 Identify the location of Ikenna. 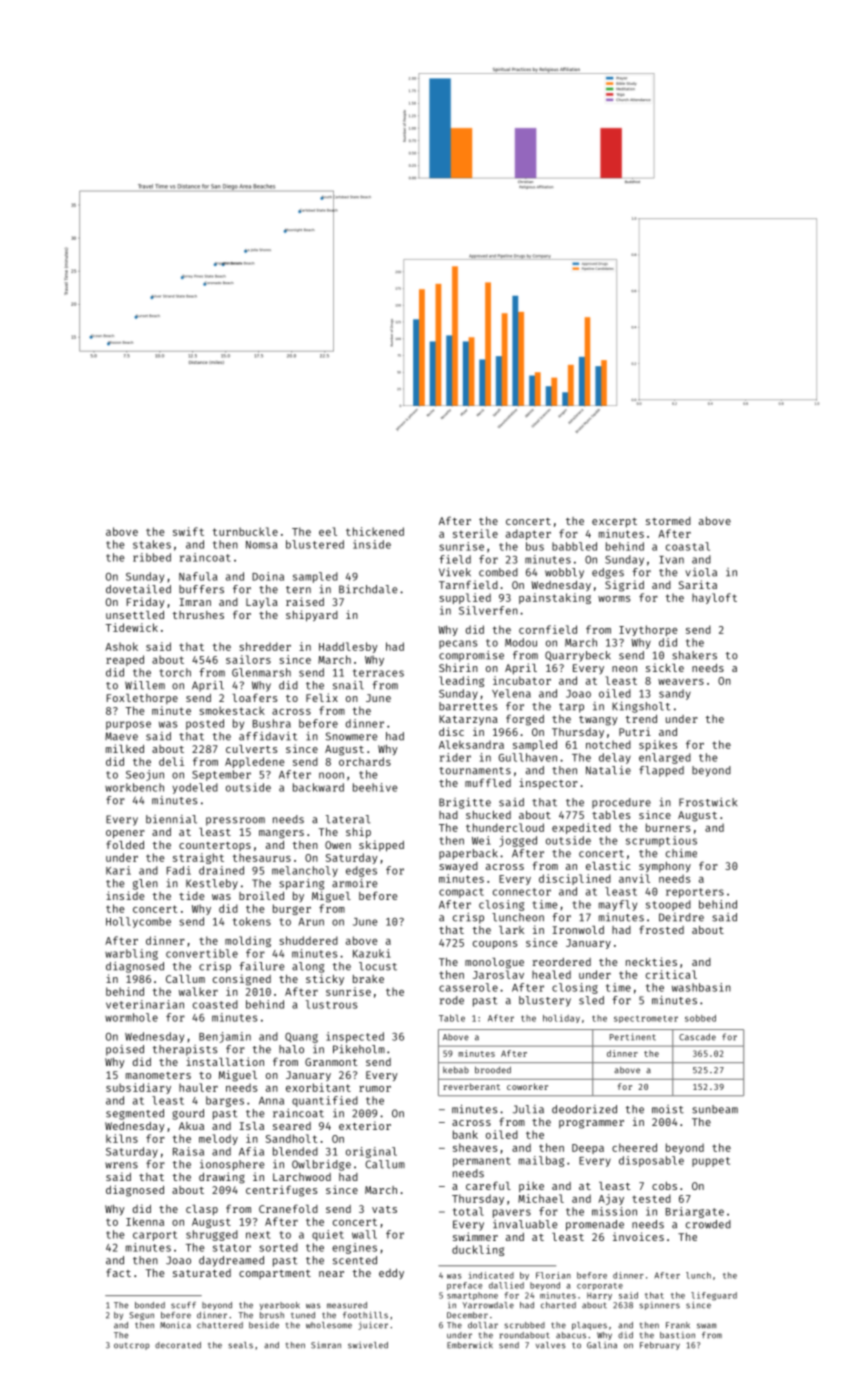
(145, 1221).
